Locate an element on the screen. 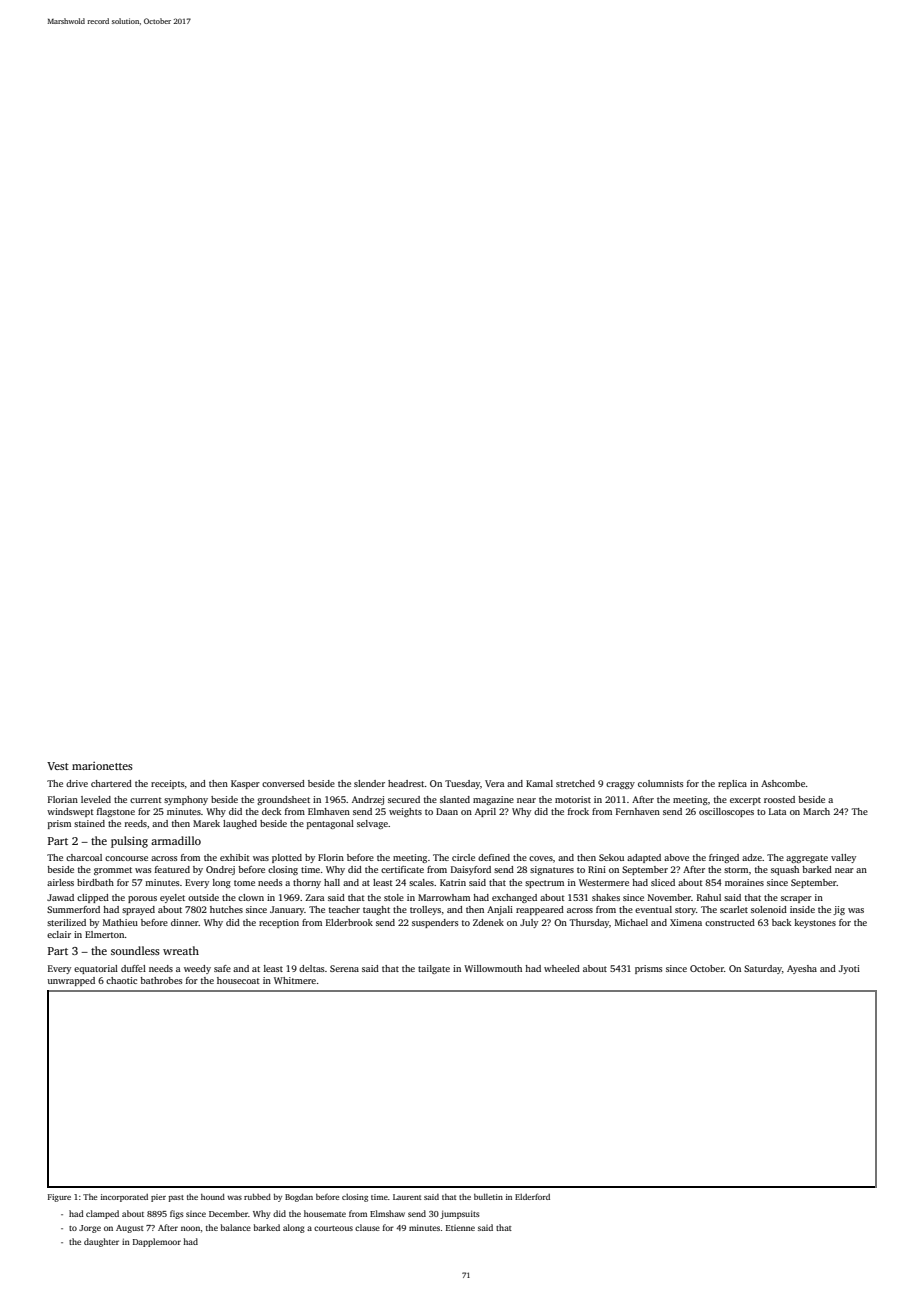  Saturday is located at coordinates (763, 969).
